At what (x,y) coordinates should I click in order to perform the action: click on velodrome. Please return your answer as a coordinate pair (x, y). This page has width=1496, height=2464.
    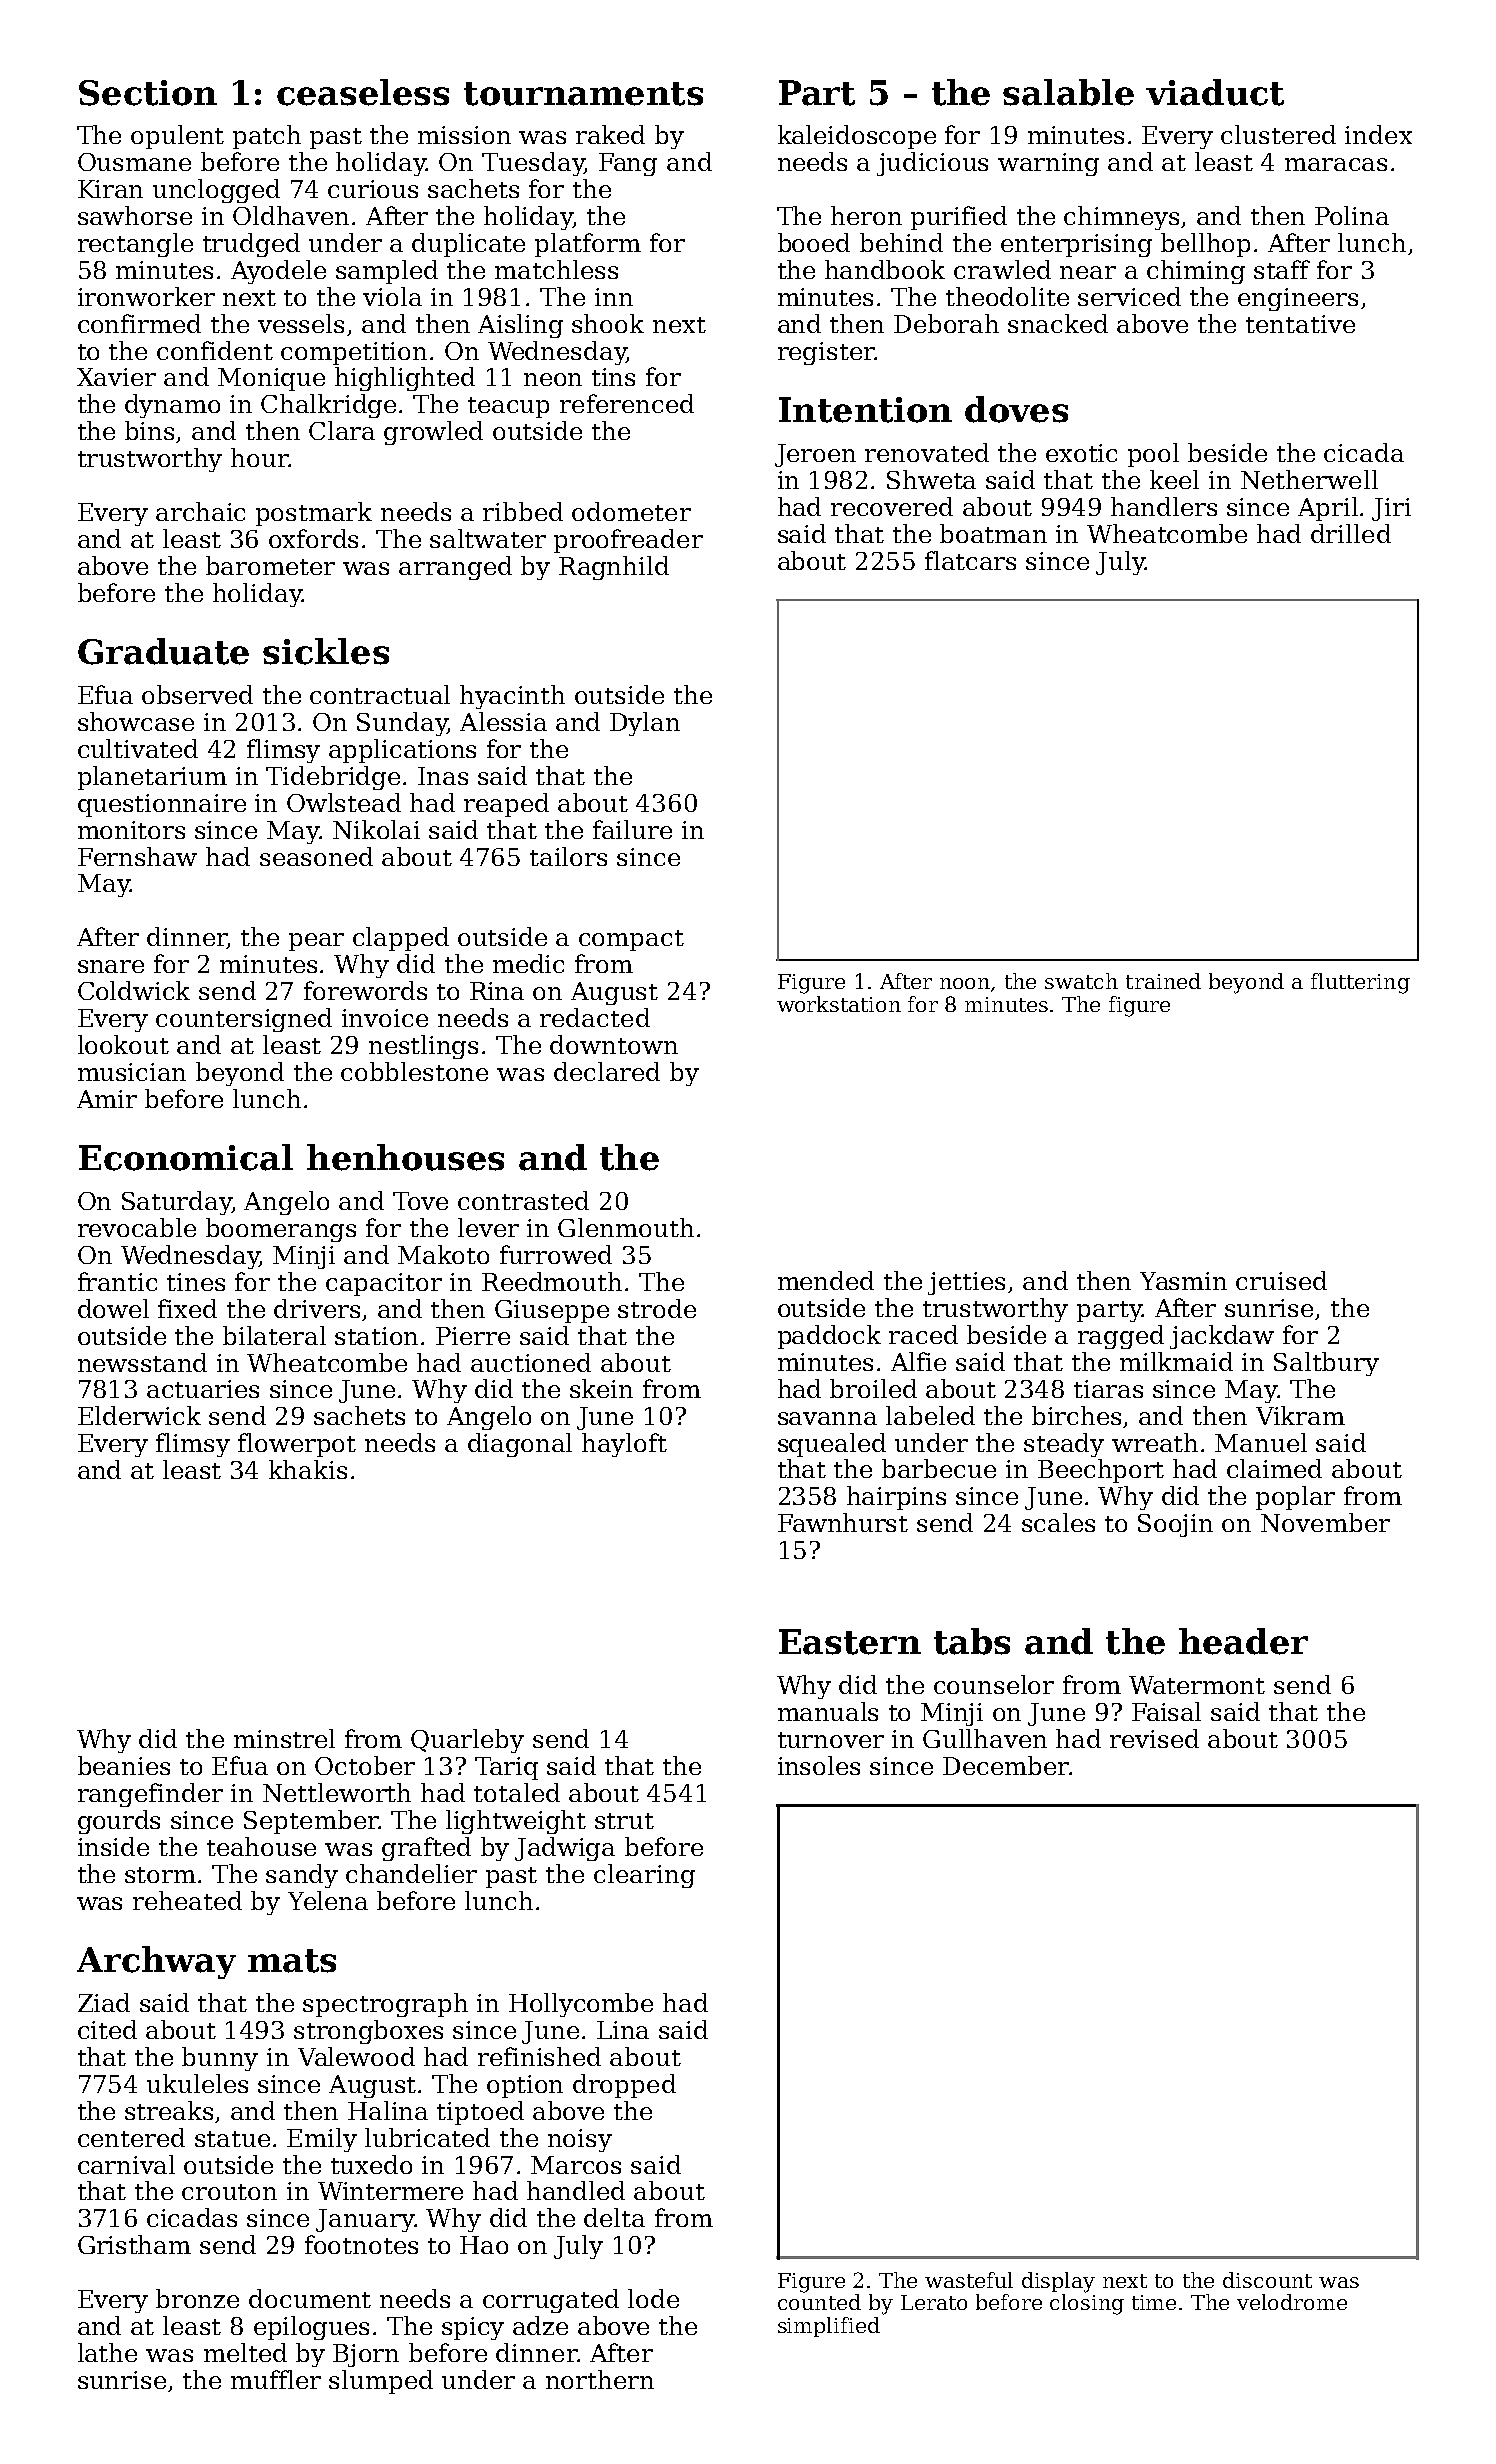
    Looking at the image, I should click on (1292, 2302).
